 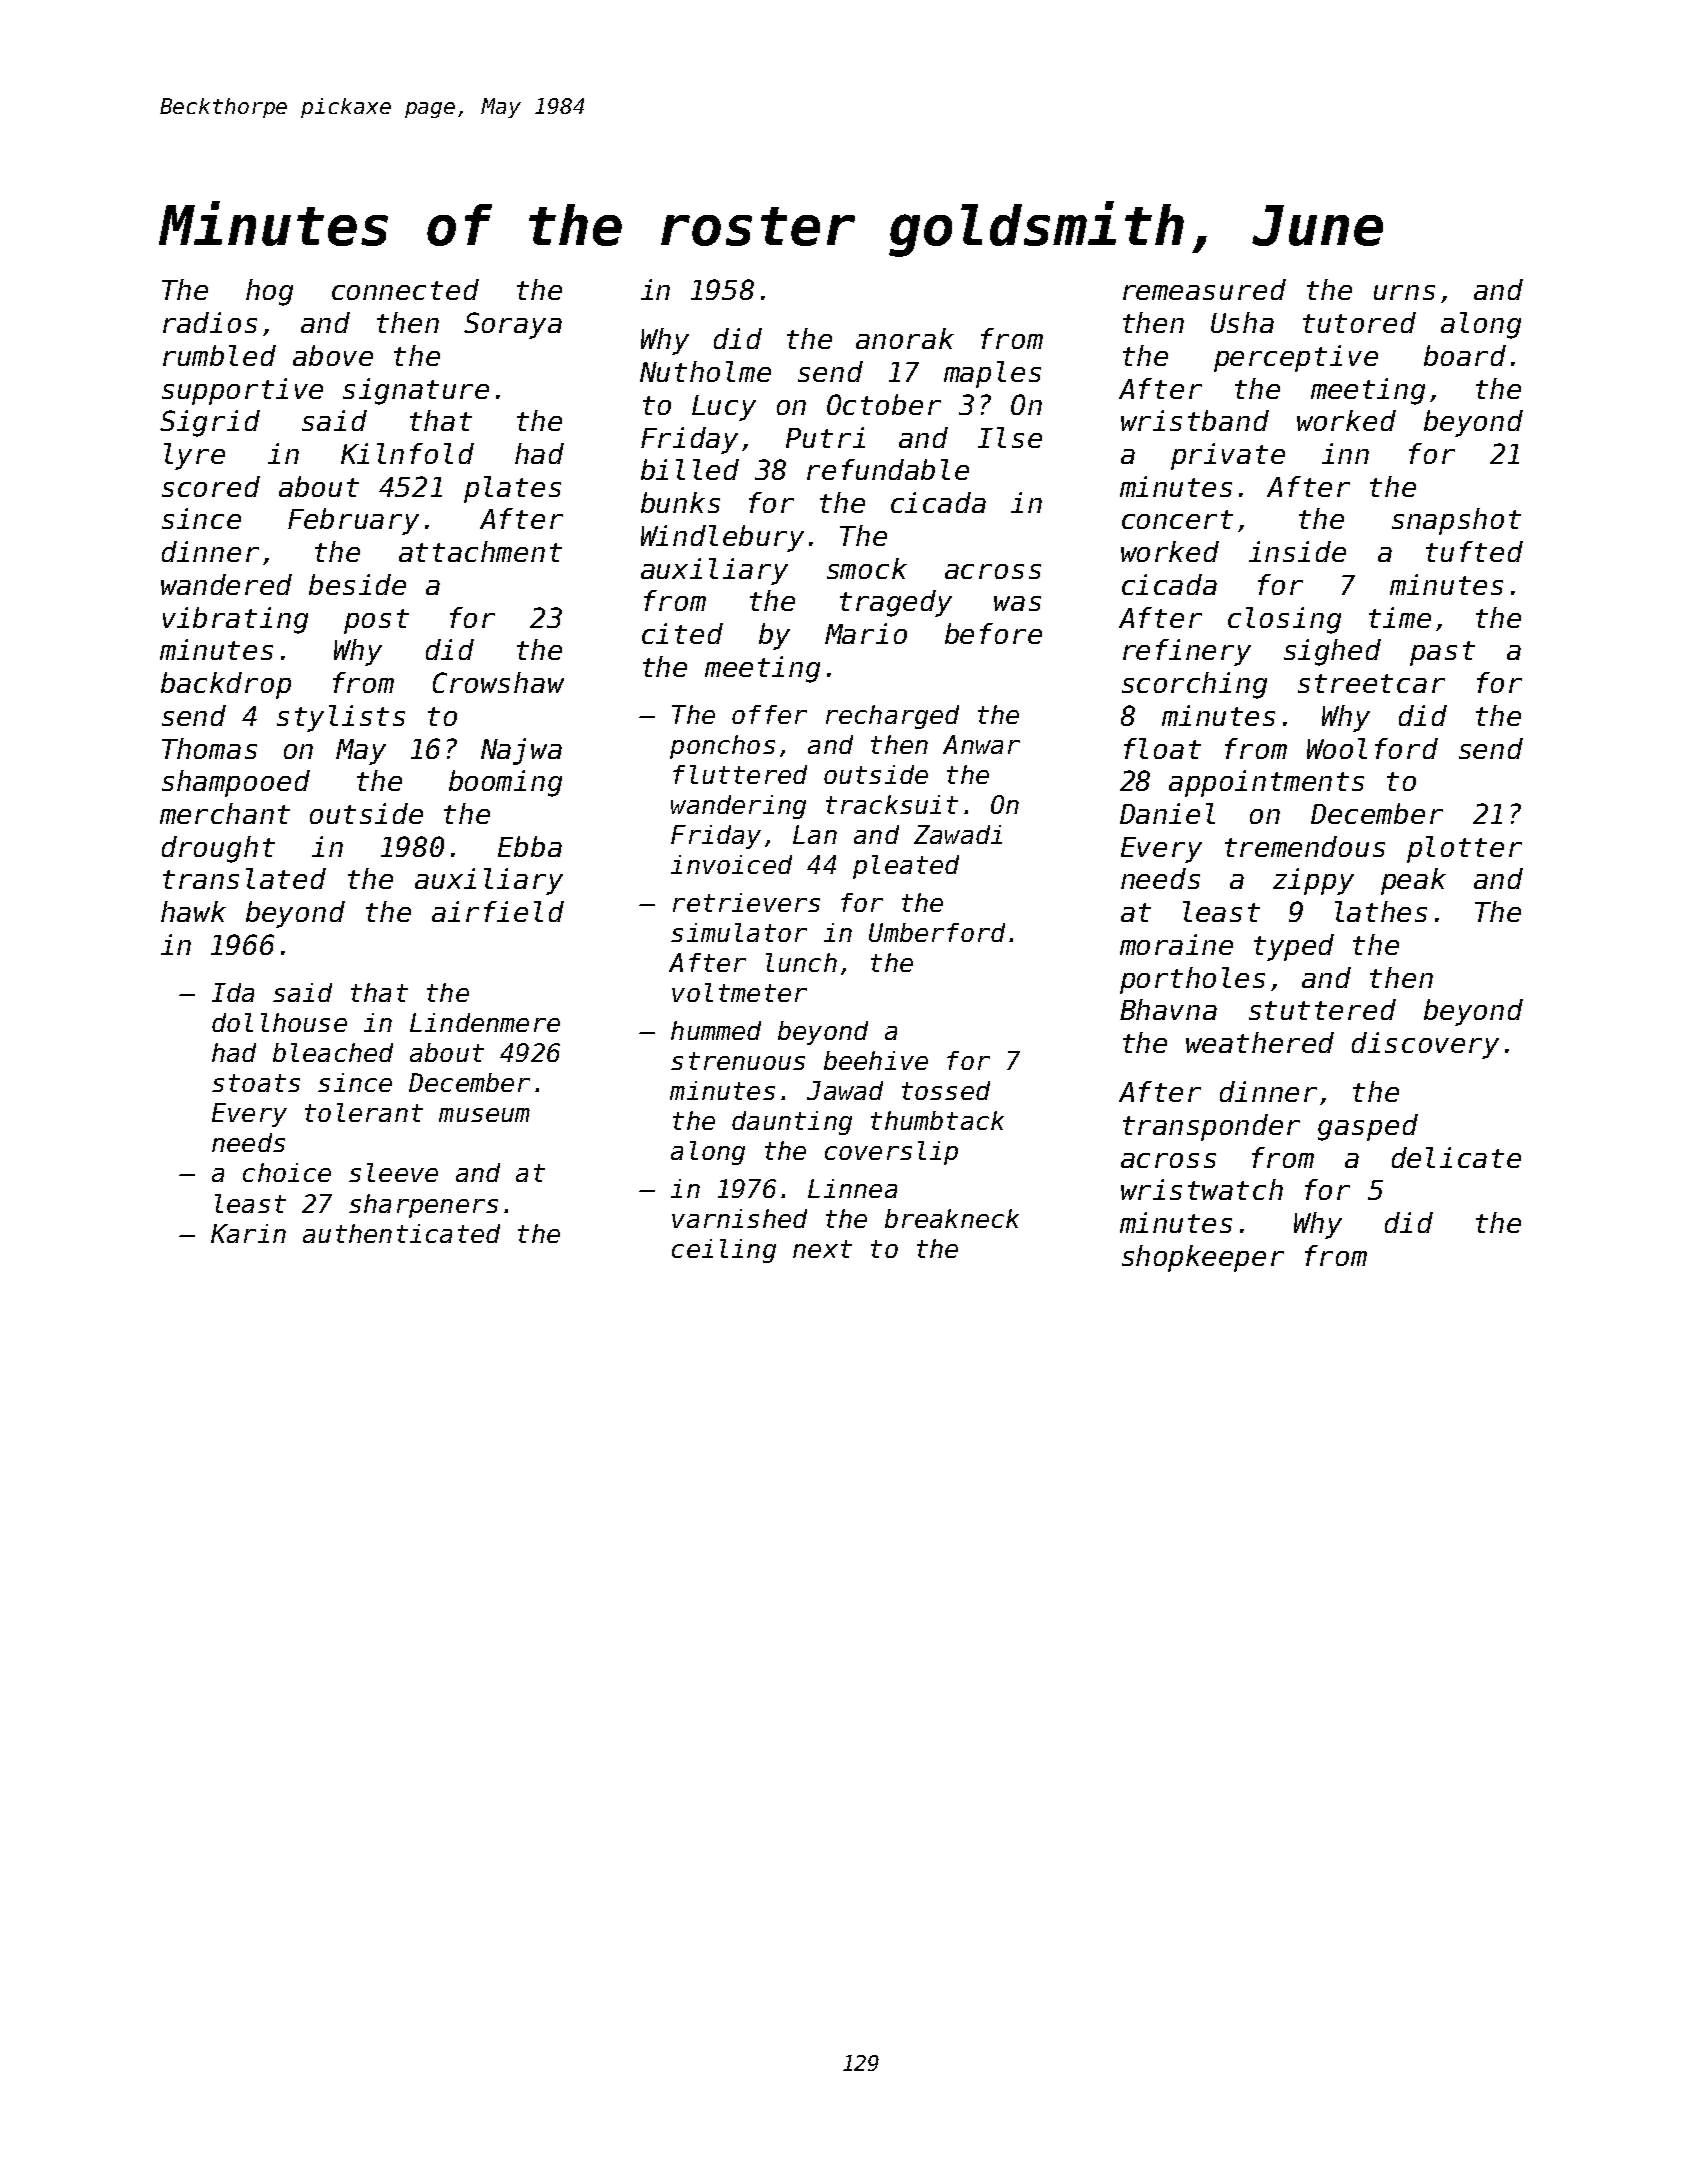 What do you see at coordinates (357, 584) in the screenshot?
I see `beside` at bounding box center [357, 584].
